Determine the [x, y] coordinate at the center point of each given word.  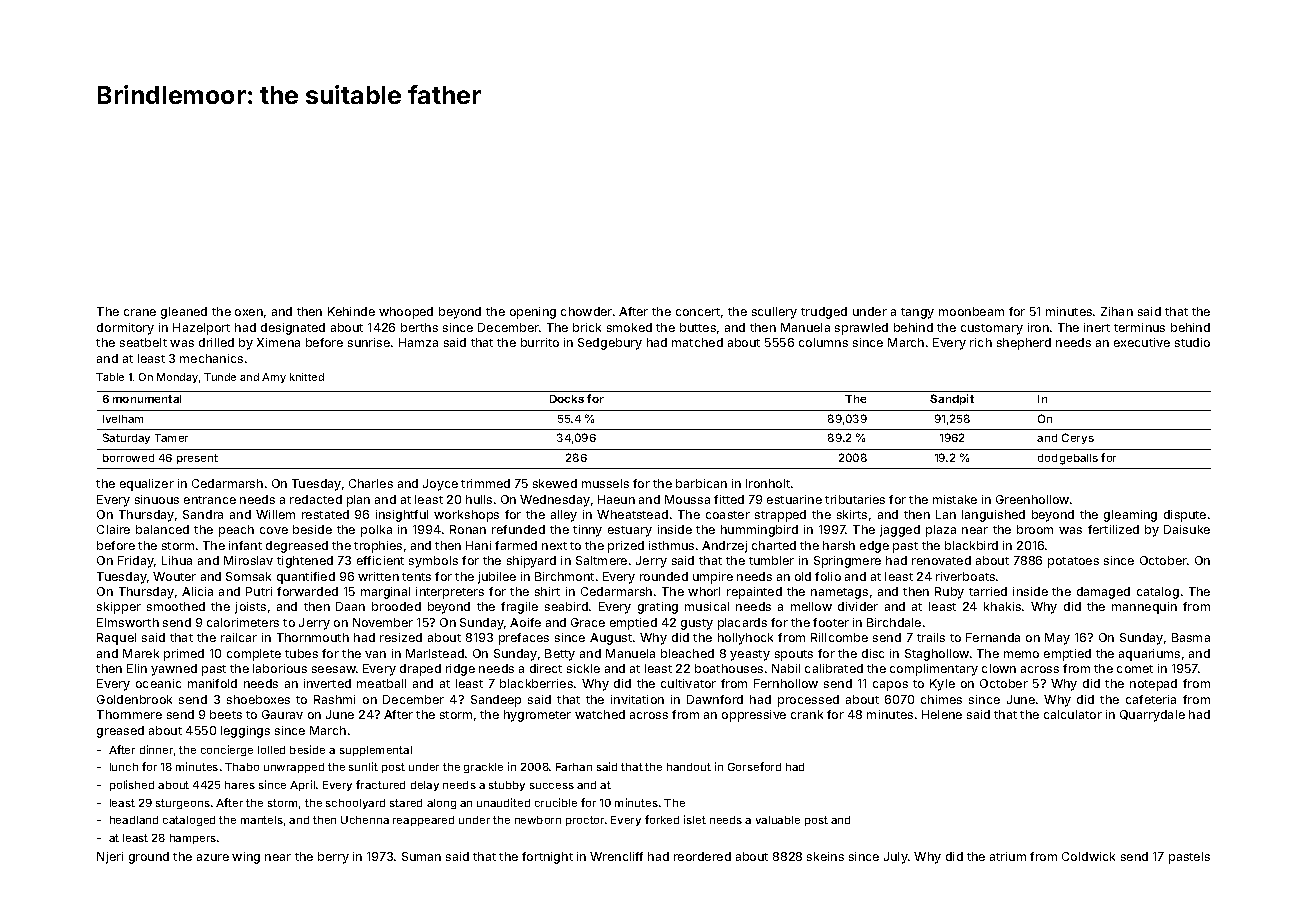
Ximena [278, 342]
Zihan [1117, 311]
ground [149, 858]
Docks [567, 399]
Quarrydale [1152, 716]
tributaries [855, 499]
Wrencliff [616, 856]
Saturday [126, 438]
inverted [327, 683]
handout [689, 767]
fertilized [1113, 529]
